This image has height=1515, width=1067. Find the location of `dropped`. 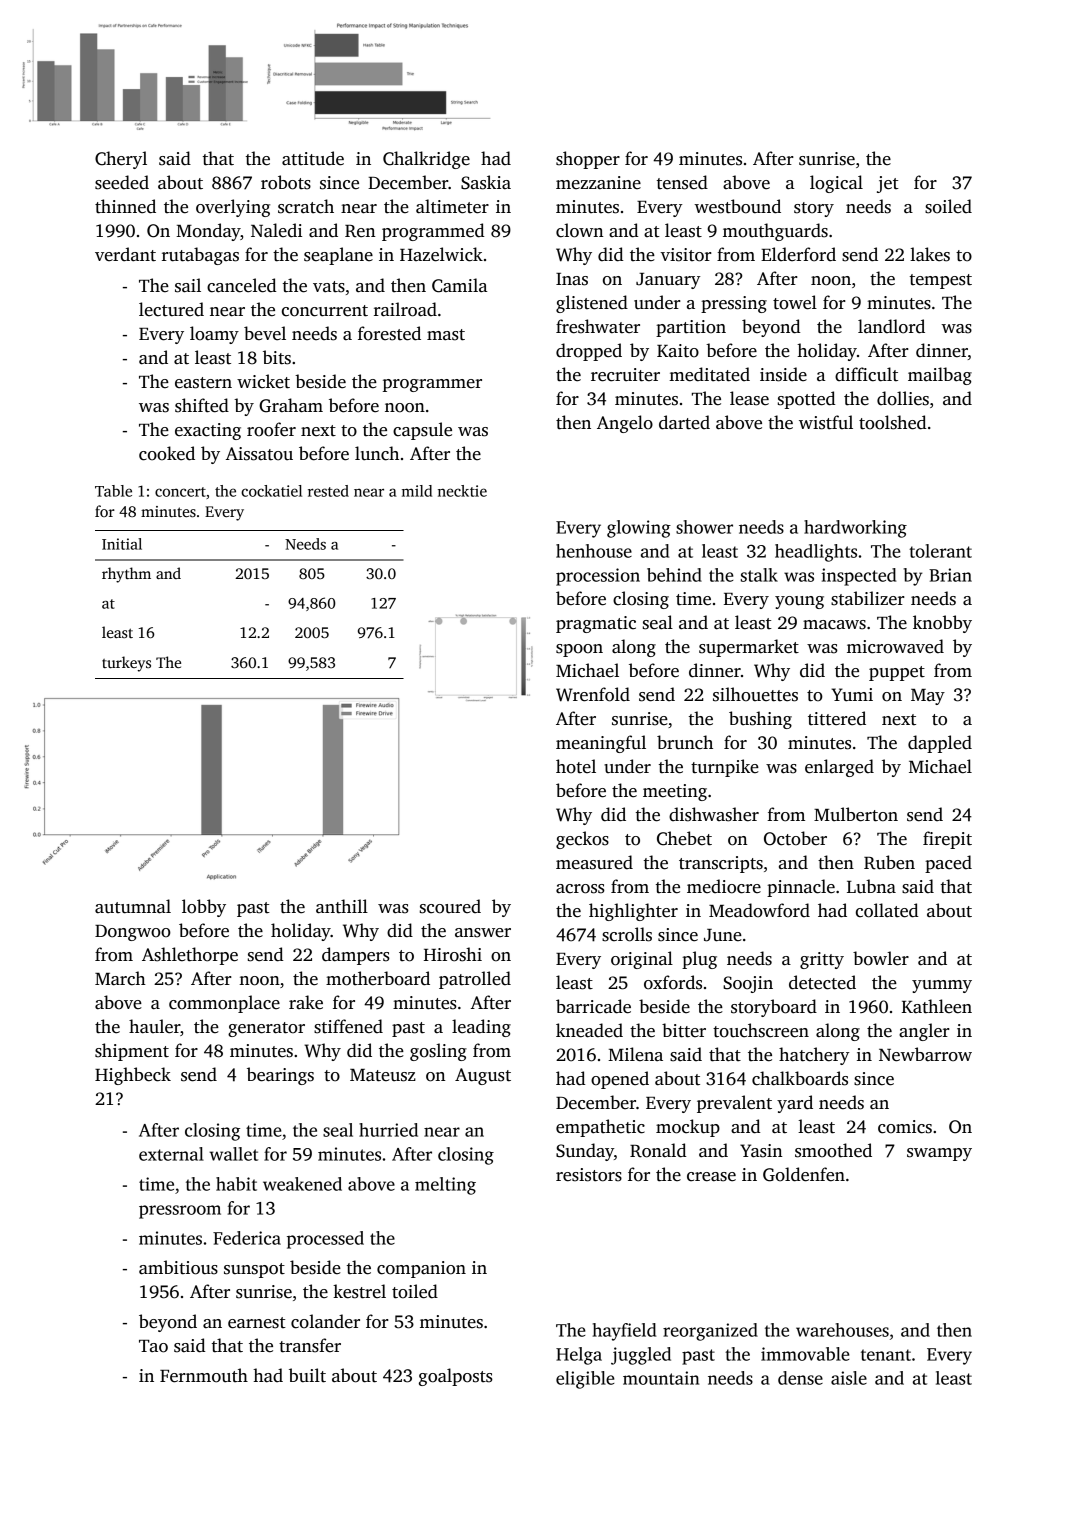

dropped is located at coordinates (589, 352).
